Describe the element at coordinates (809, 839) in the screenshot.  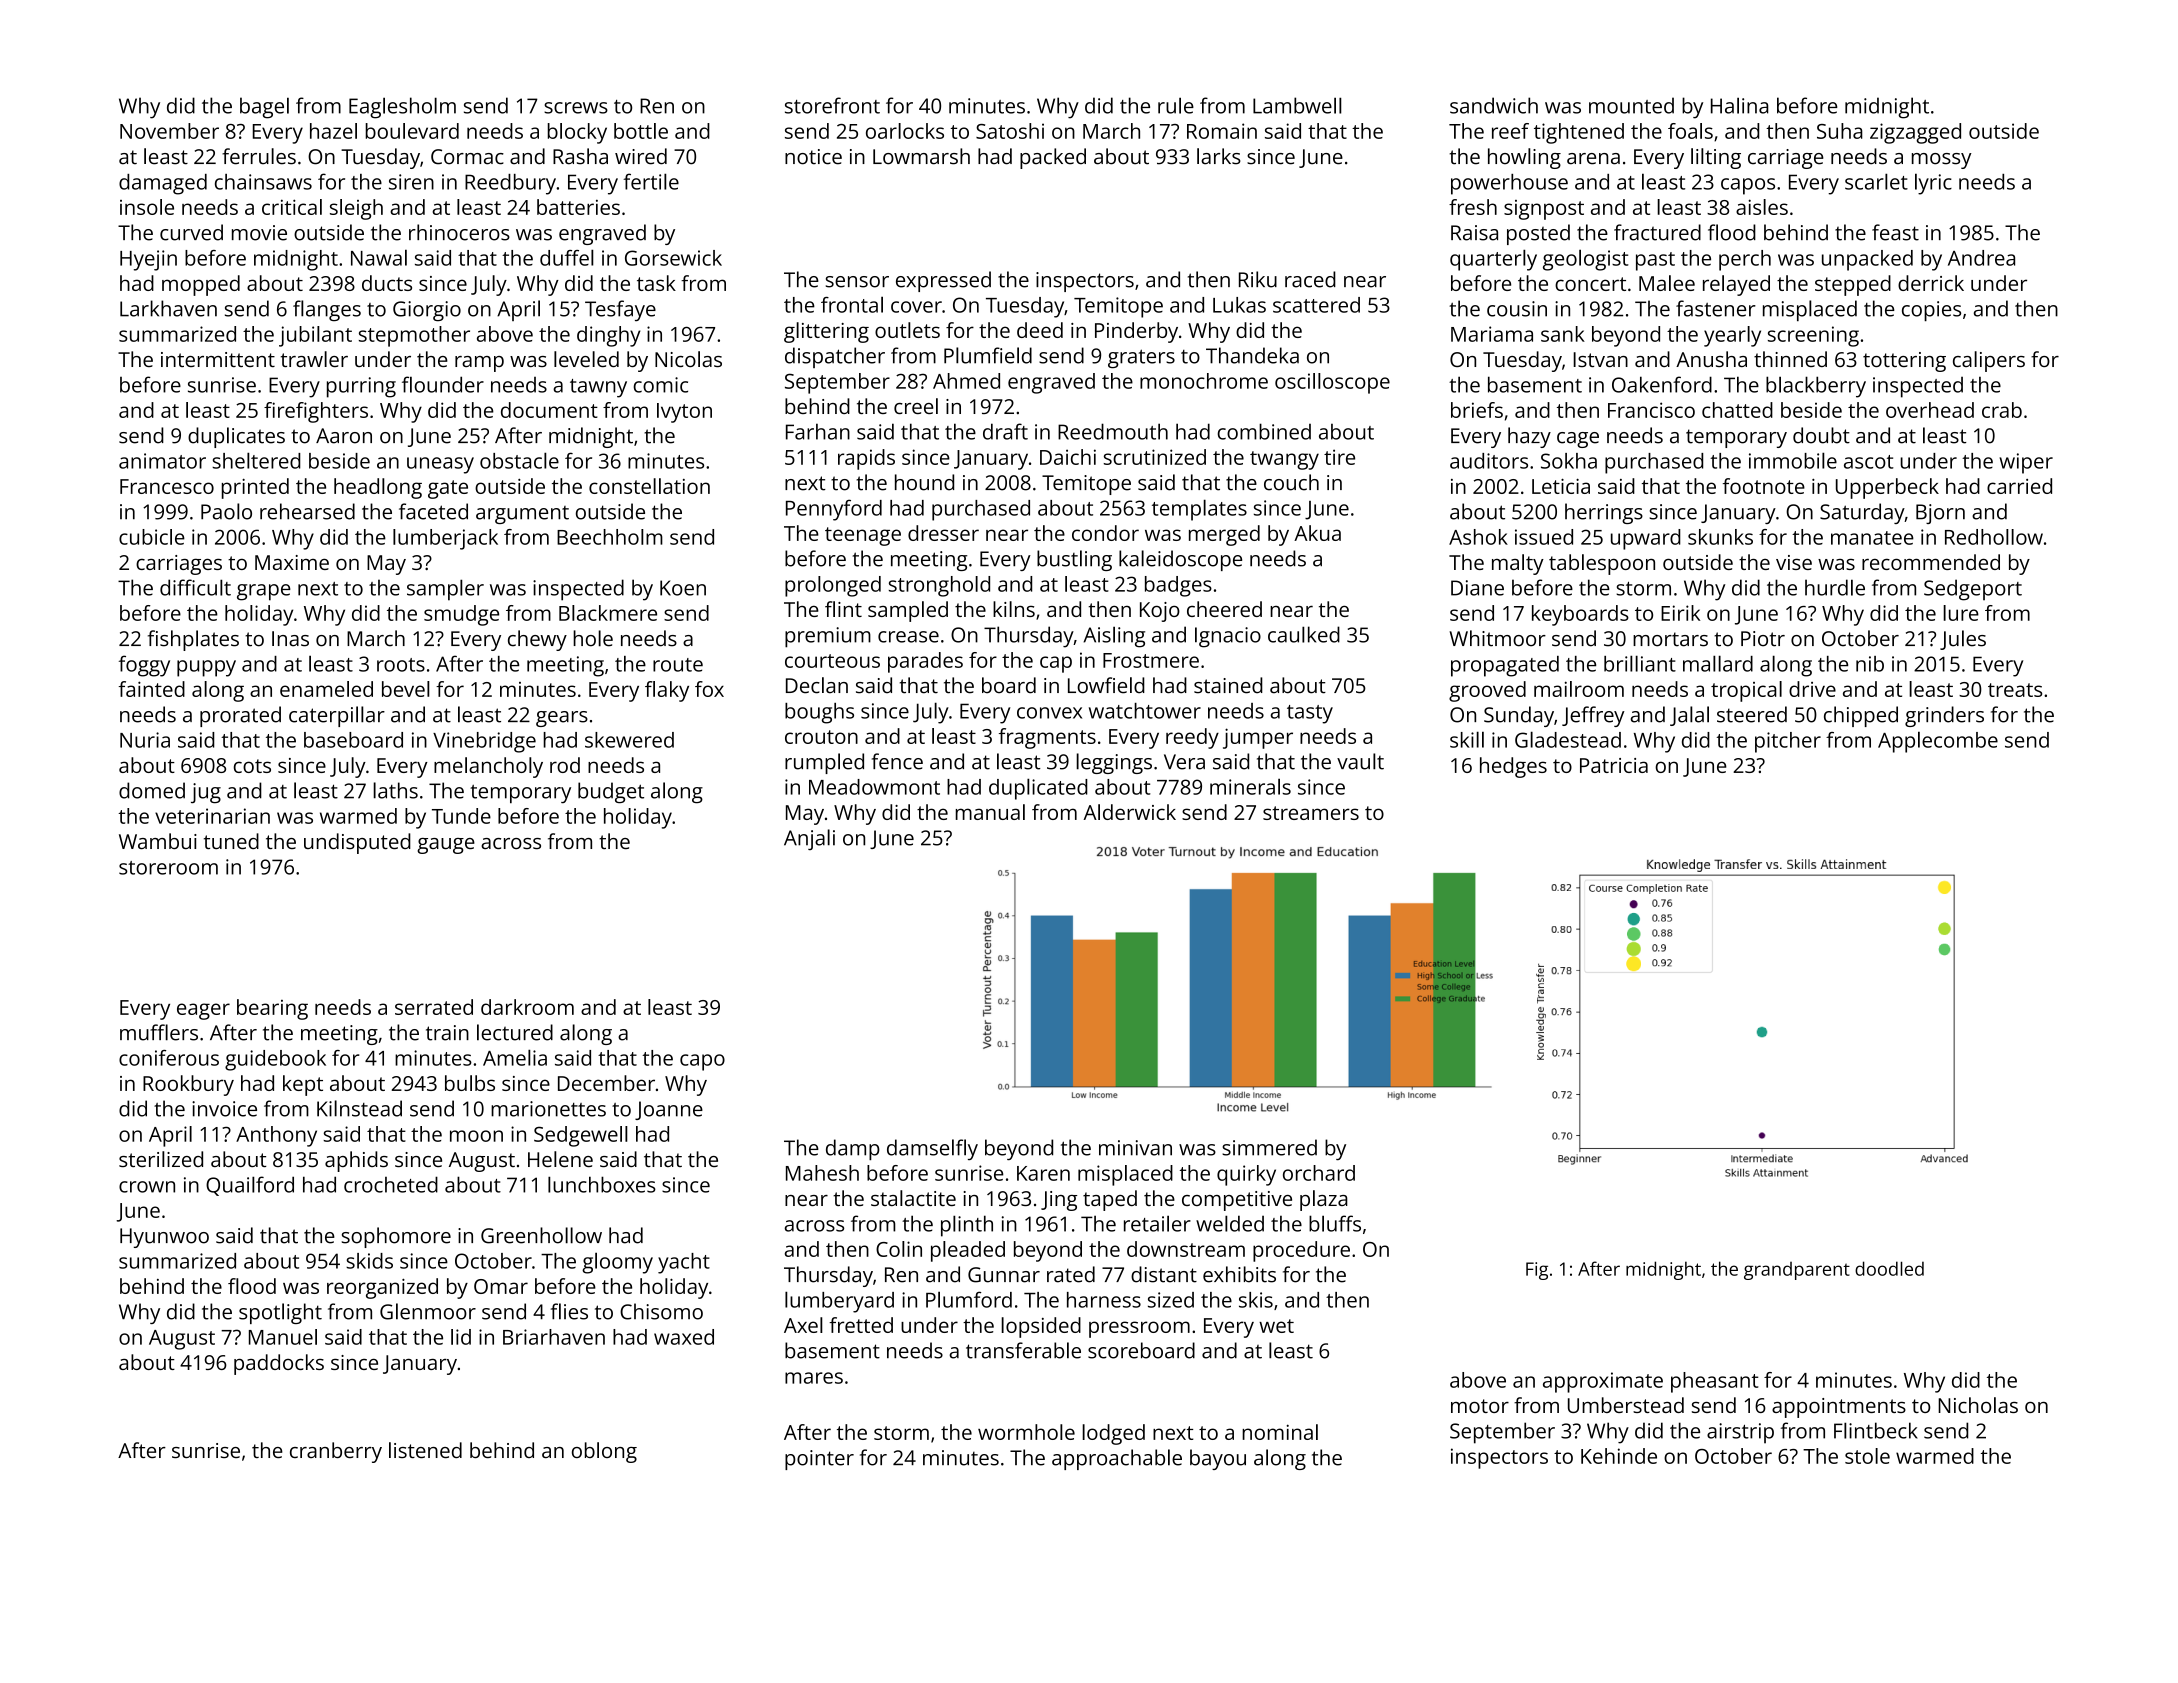
I see `Anjali` at that location.
